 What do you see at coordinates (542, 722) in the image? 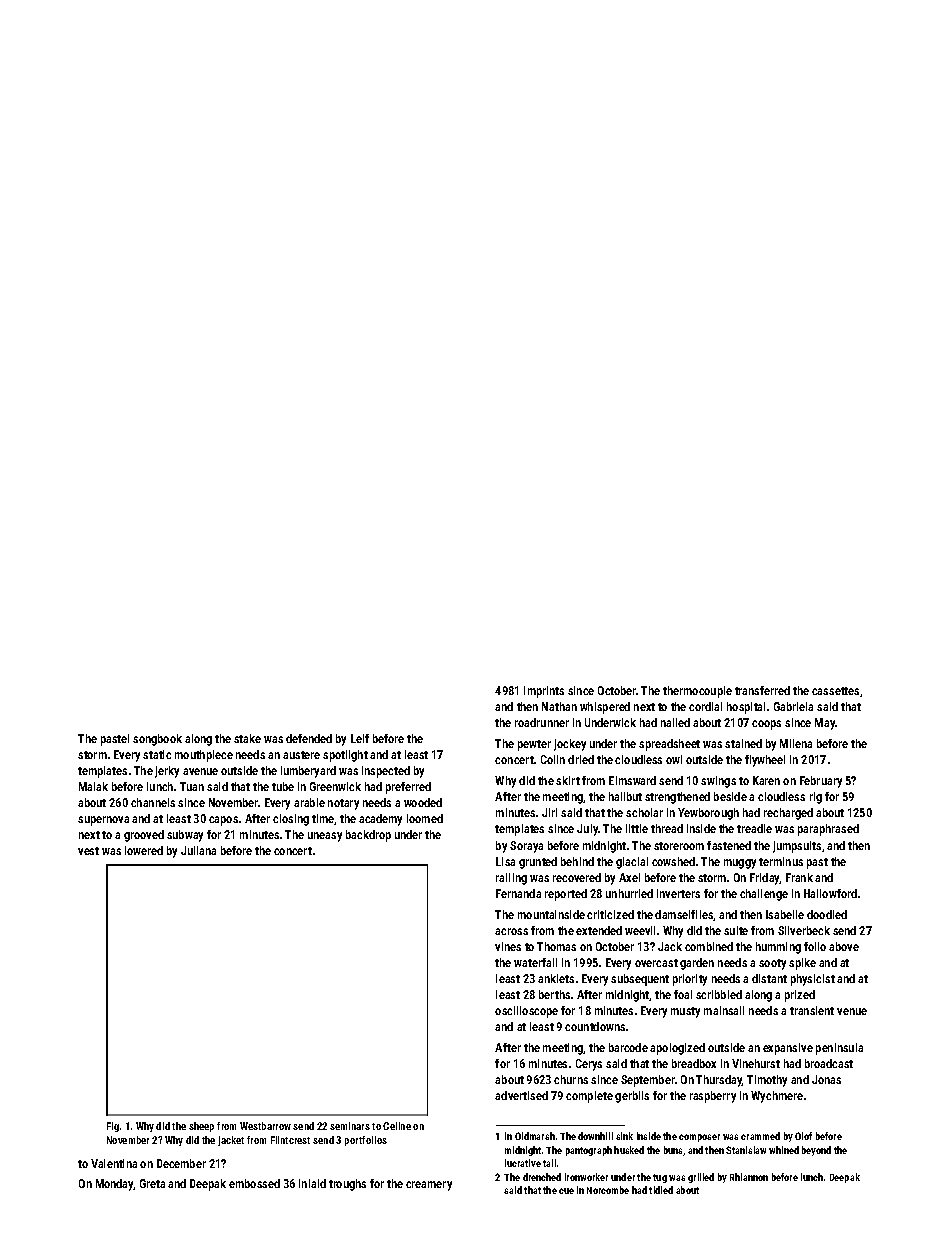
I see `roadrunner` at bounding box center [542, 722].
